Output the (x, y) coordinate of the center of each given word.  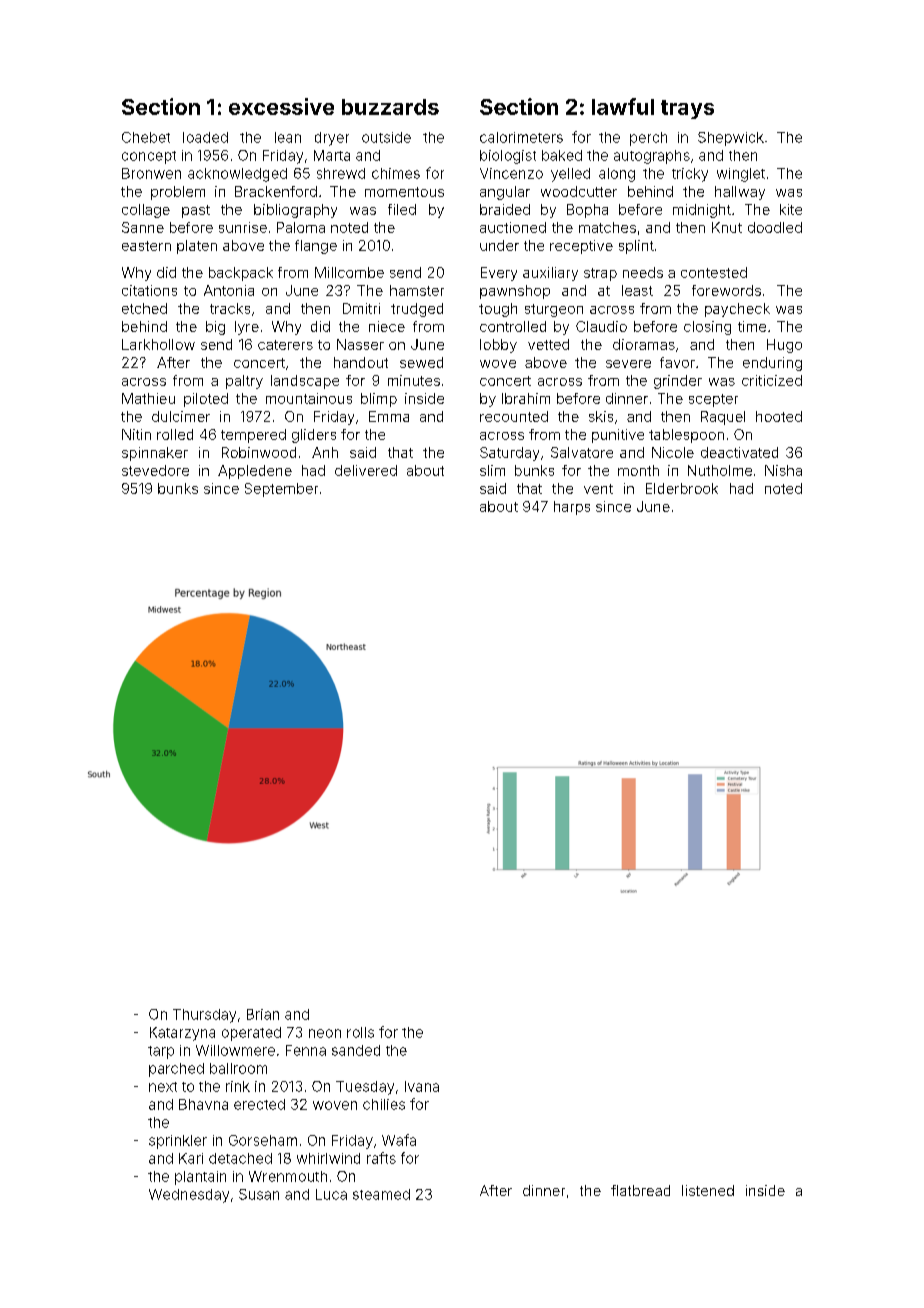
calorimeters (521, 137)
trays (687, 109)
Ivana (422, 1086)
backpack (241, 274)
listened (708, 1190)
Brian (263, 1014)
